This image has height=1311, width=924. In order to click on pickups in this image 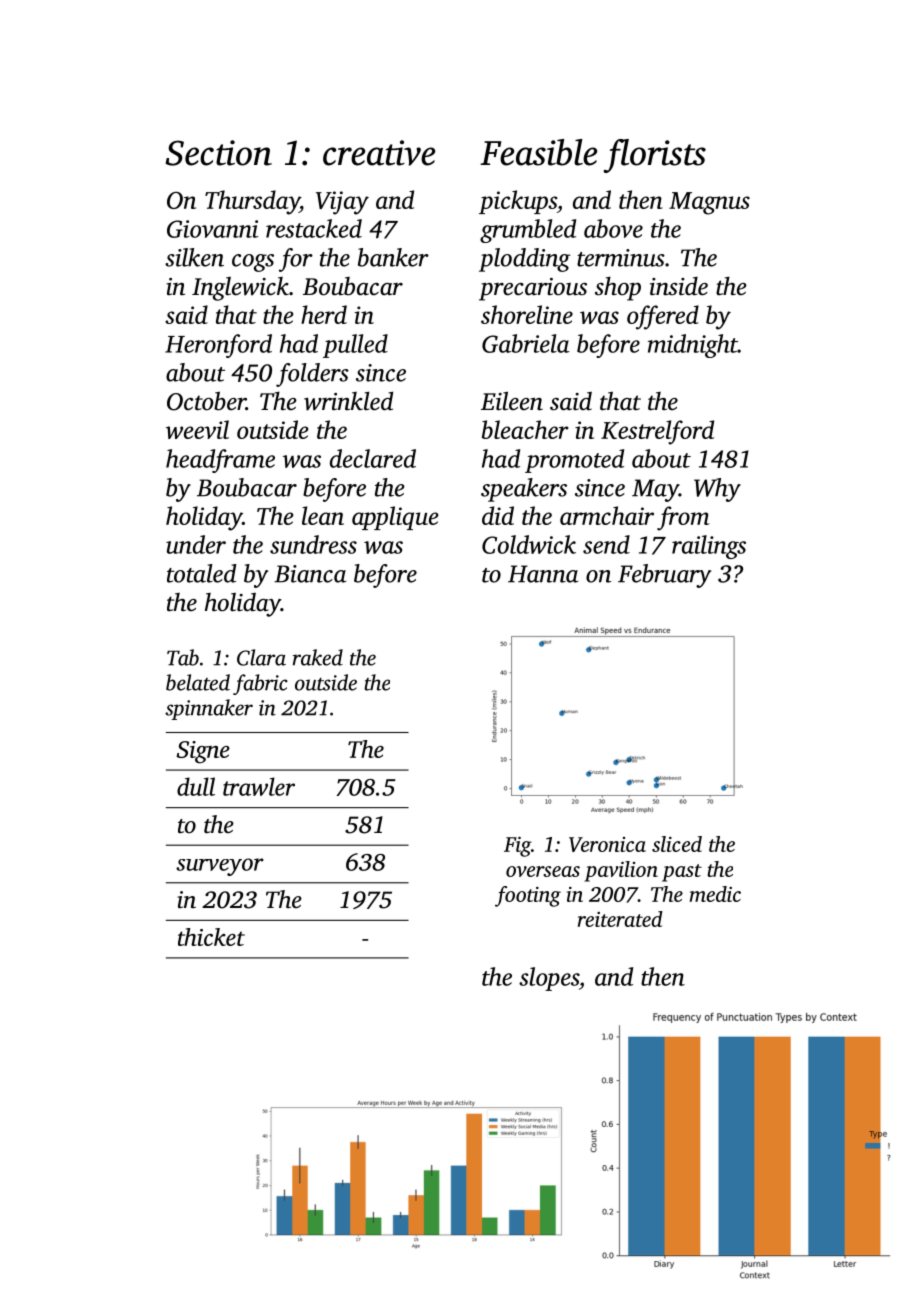, I will do `click(518, 202)`.
